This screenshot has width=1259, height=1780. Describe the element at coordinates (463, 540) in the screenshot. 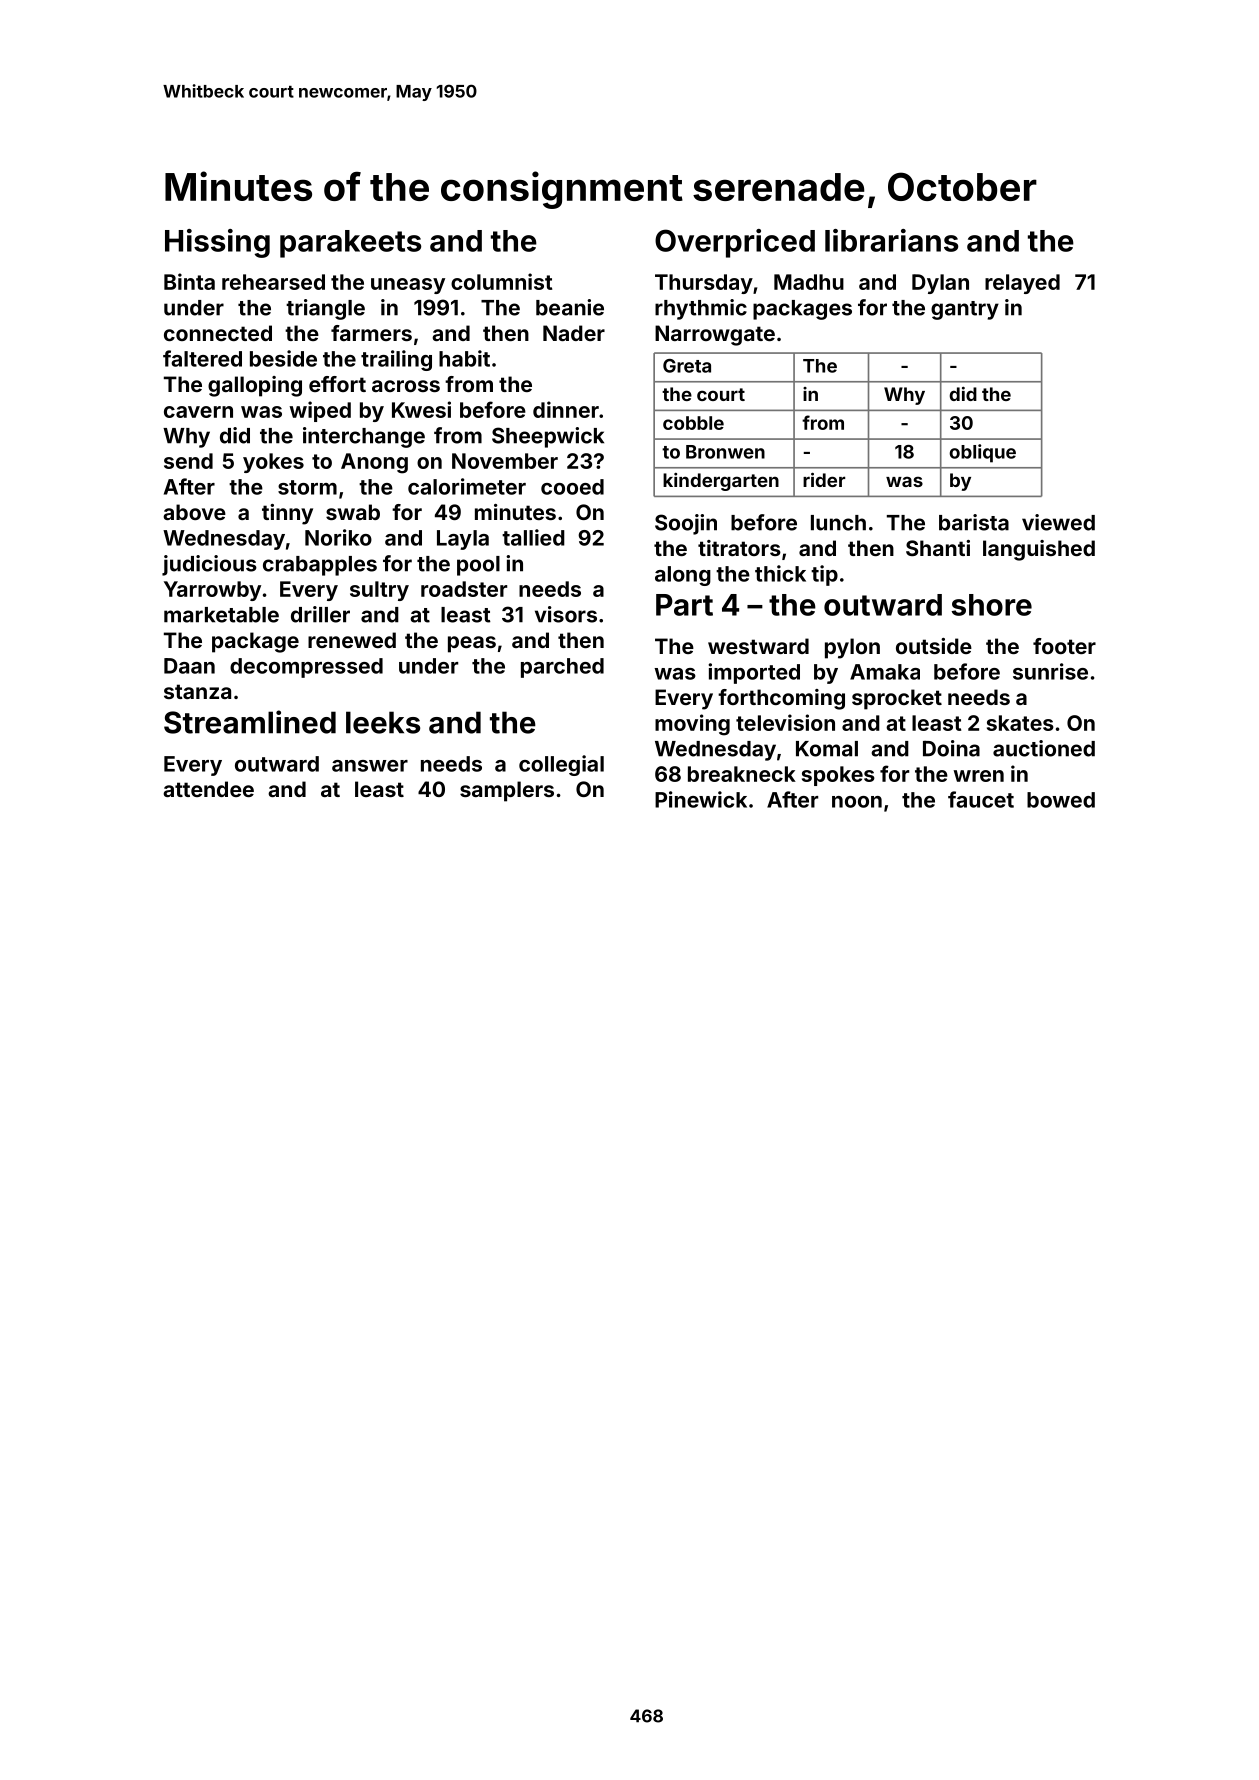

I see `Layla` at that location.
